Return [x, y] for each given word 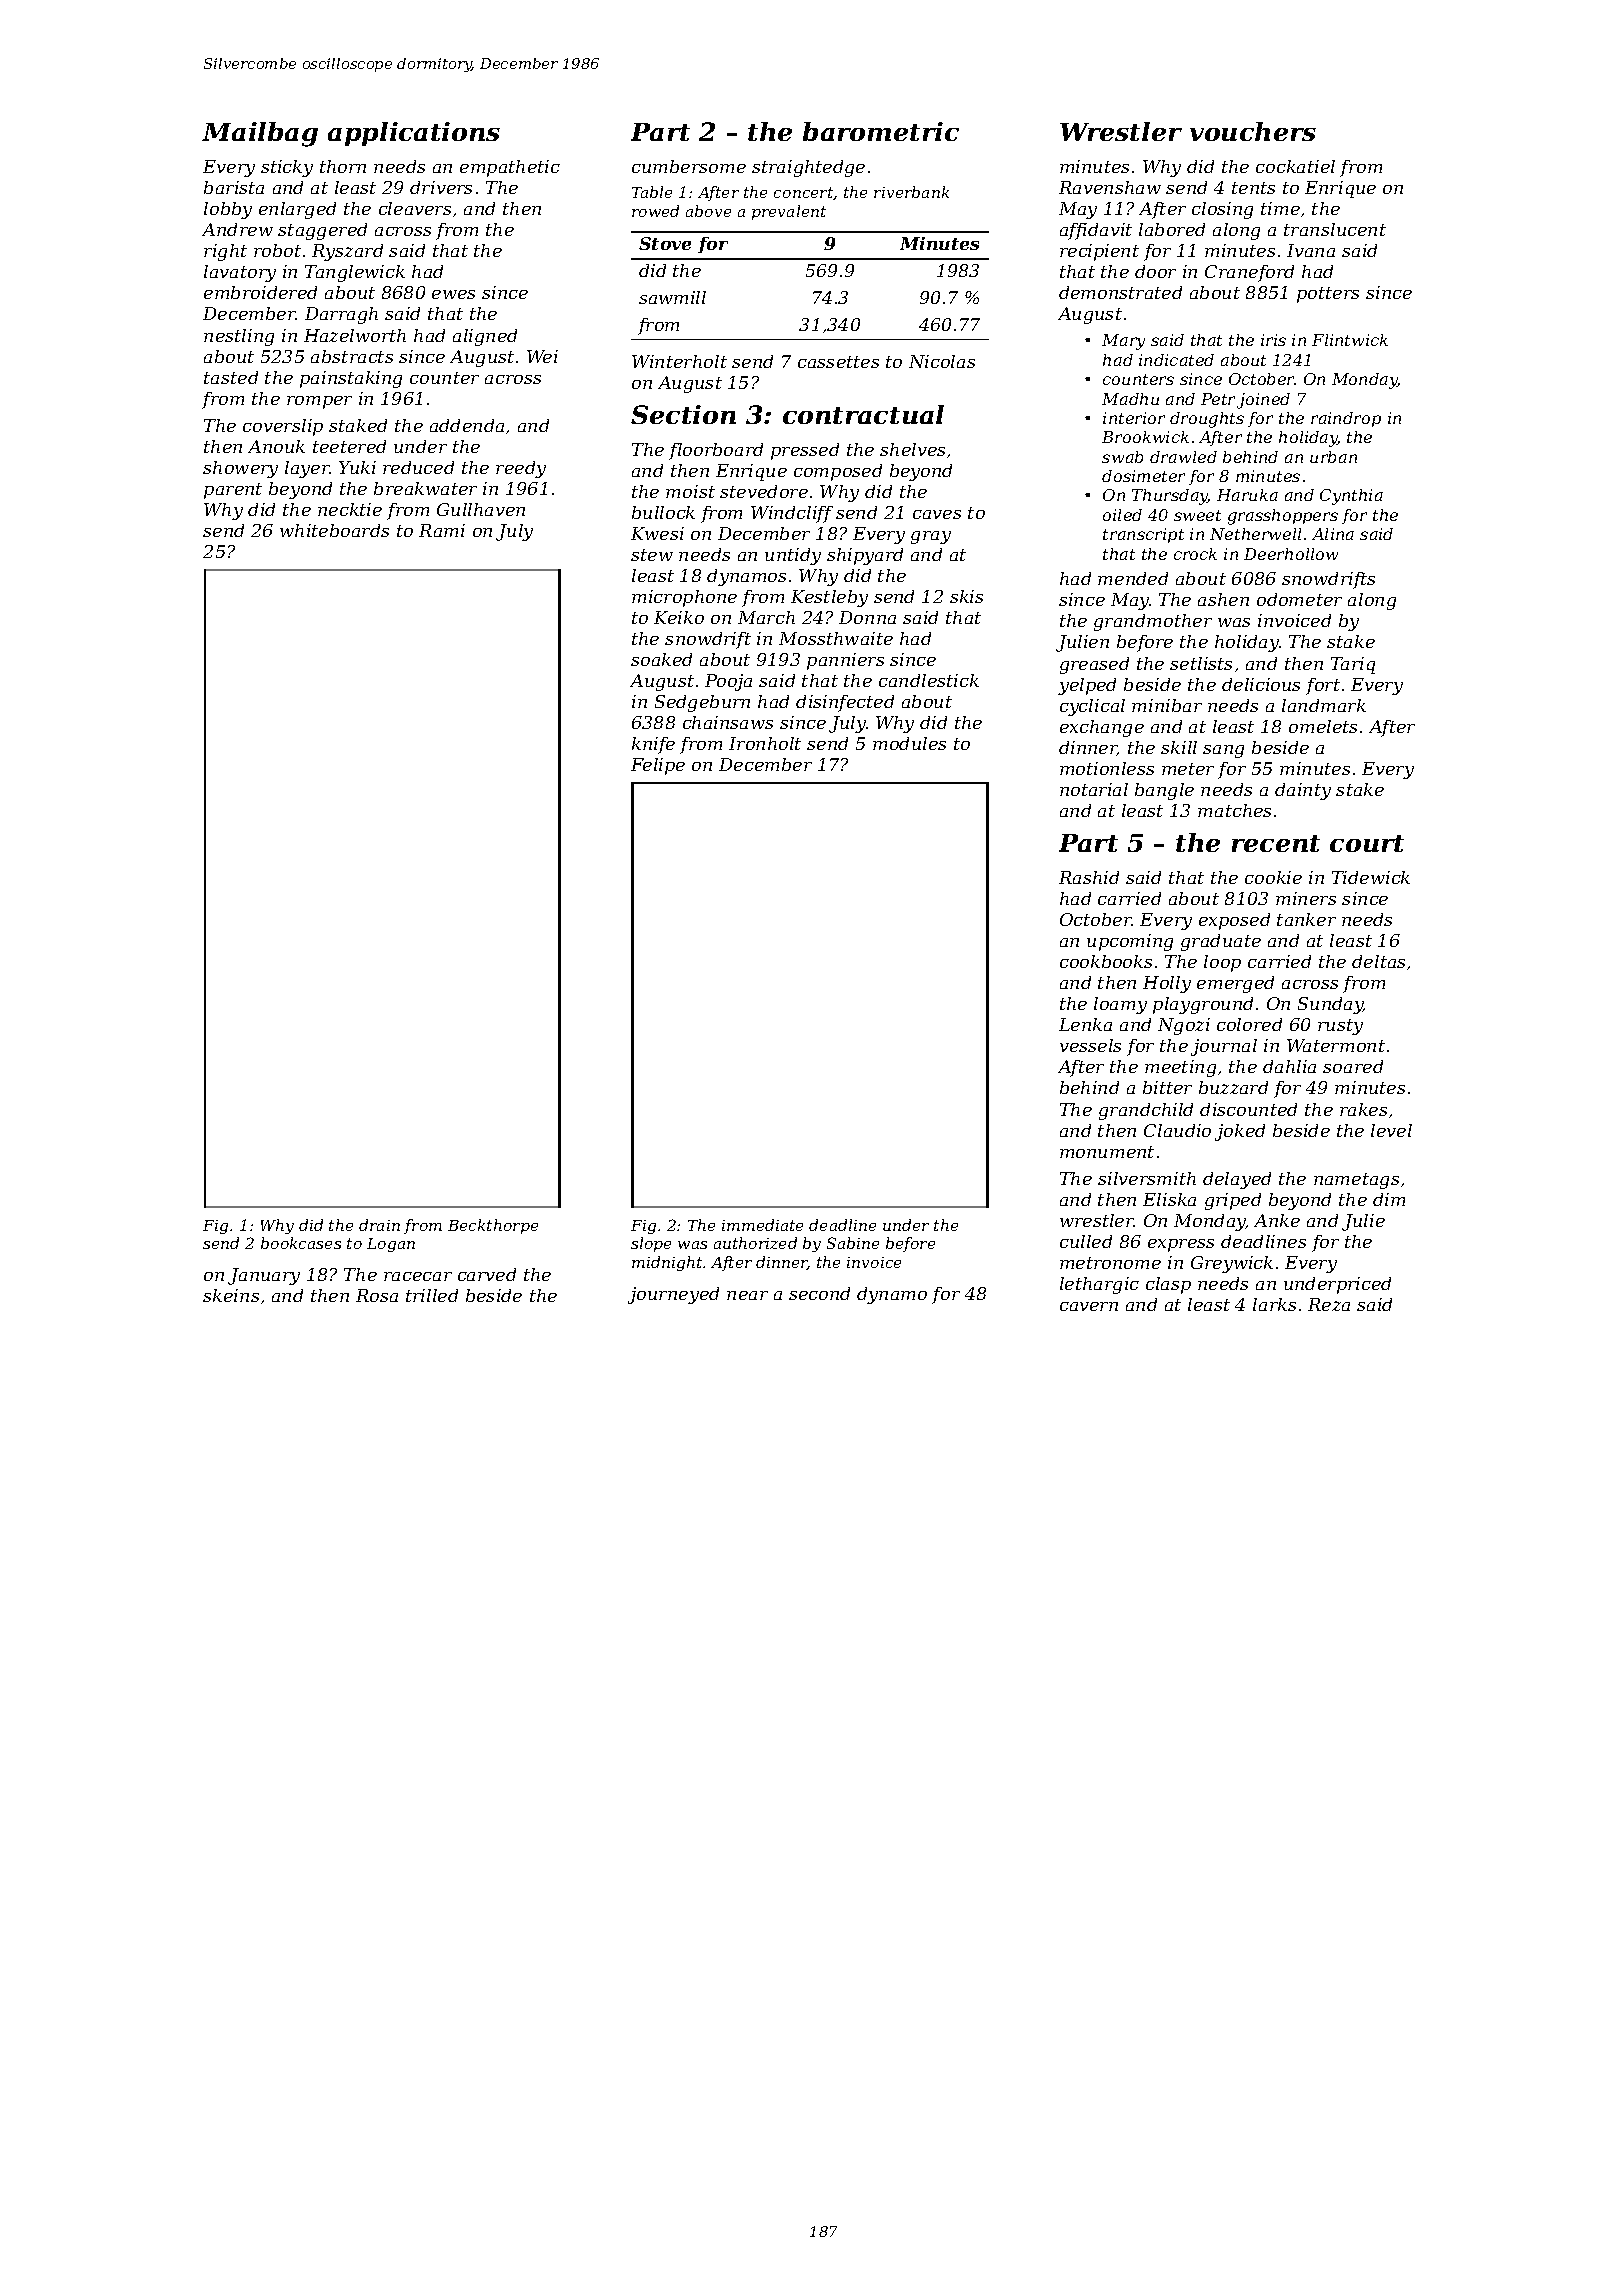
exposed [1234, 921]
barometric [881, 131]
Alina [1333, 534]
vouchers [1253, 131]
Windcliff [792, 514]
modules [909, 743]
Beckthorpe [493, 1226]
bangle [1164, 791]
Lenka [1085, 1024]
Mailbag [260, 134]
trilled [432, 1295]
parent [233, 491]
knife [653, 745]
